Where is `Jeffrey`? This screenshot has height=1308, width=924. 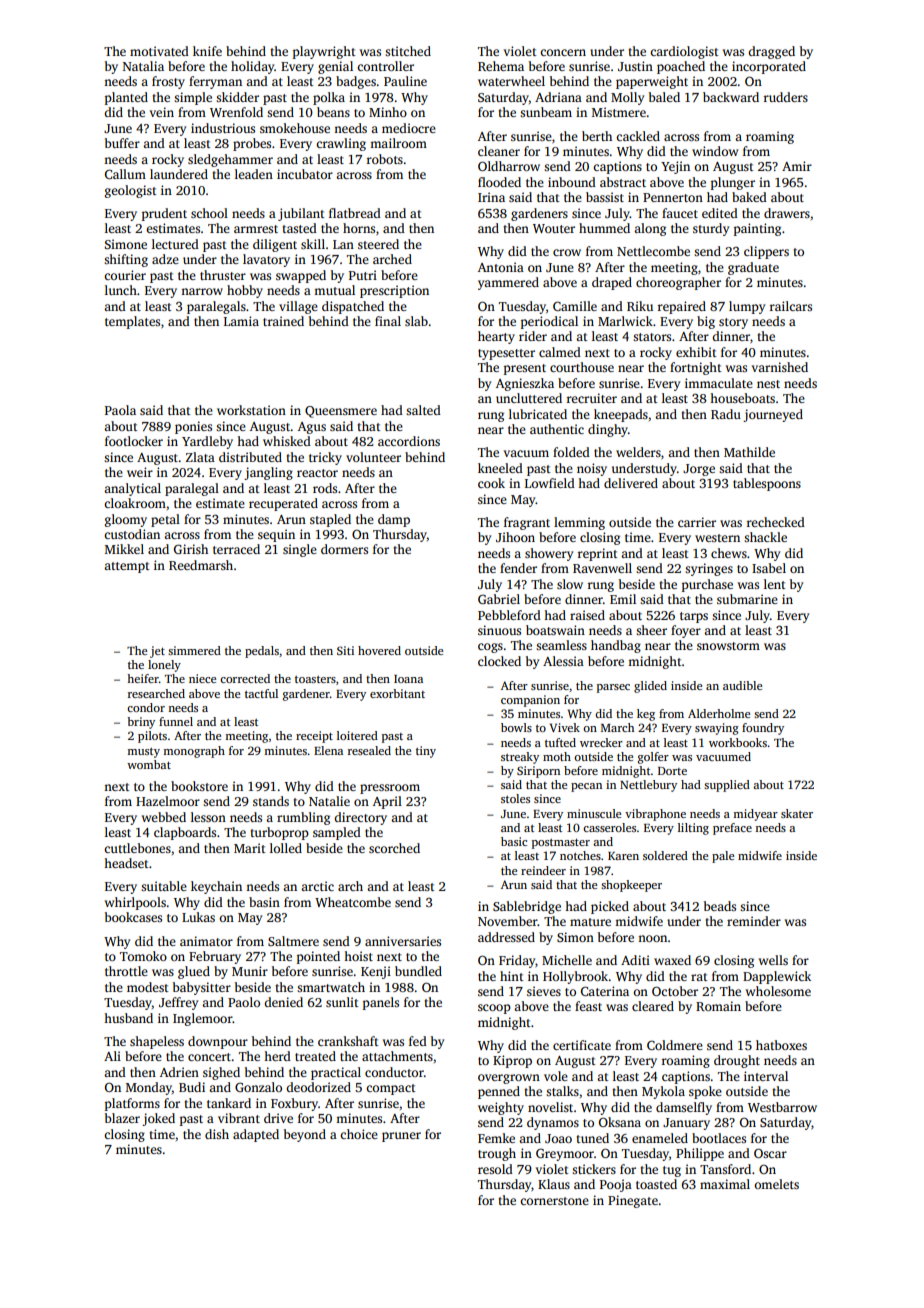 Jeffrey is located at coordinates (178, 1003).
